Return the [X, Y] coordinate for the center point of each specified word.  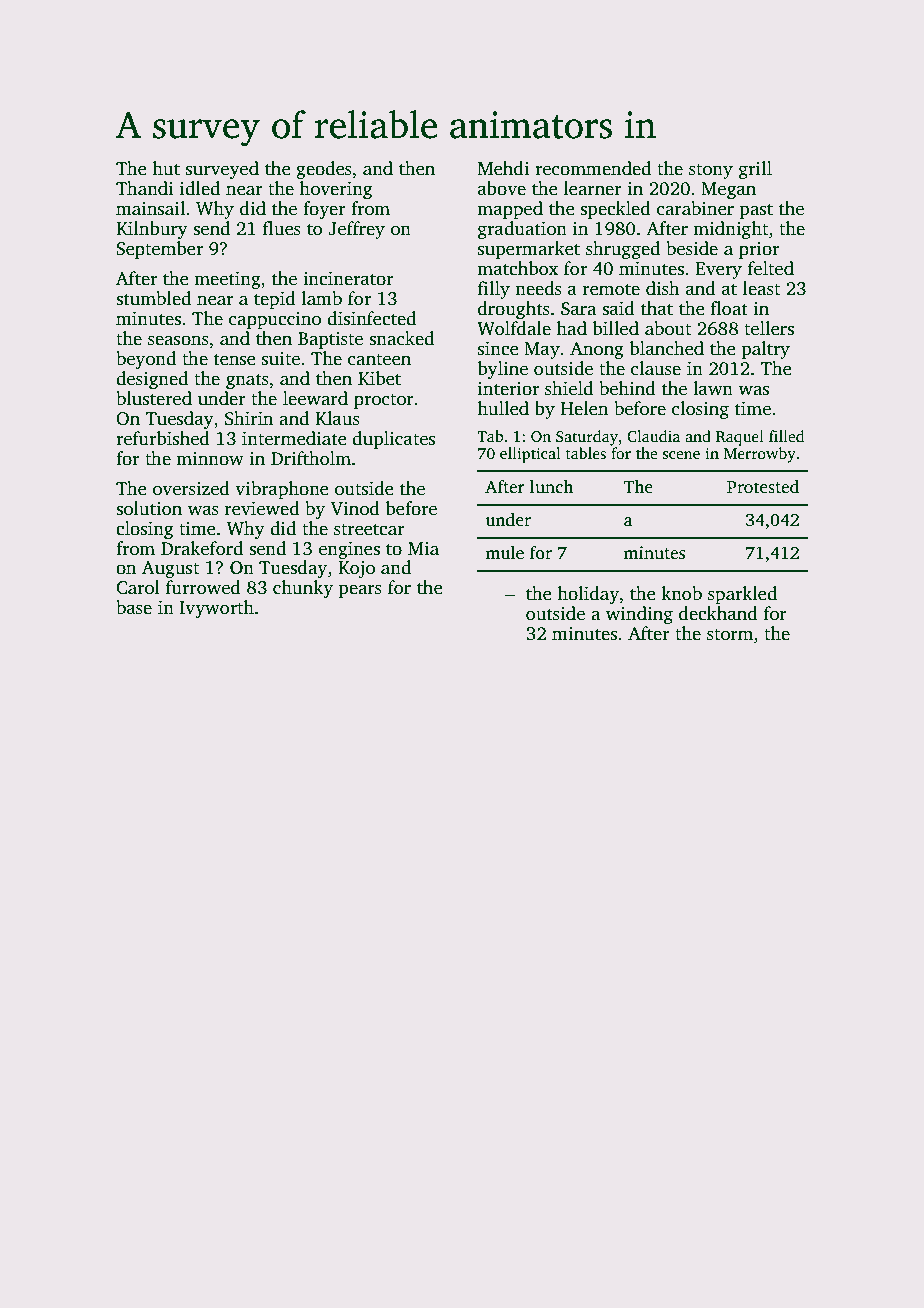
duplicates [393, 440]
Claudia [653, 436]
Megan [728, 190]
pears [360, 591]
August [170, 569]
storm [730, 635]
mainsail [150, 208]
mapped [510, 210]
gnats [247, 381]
